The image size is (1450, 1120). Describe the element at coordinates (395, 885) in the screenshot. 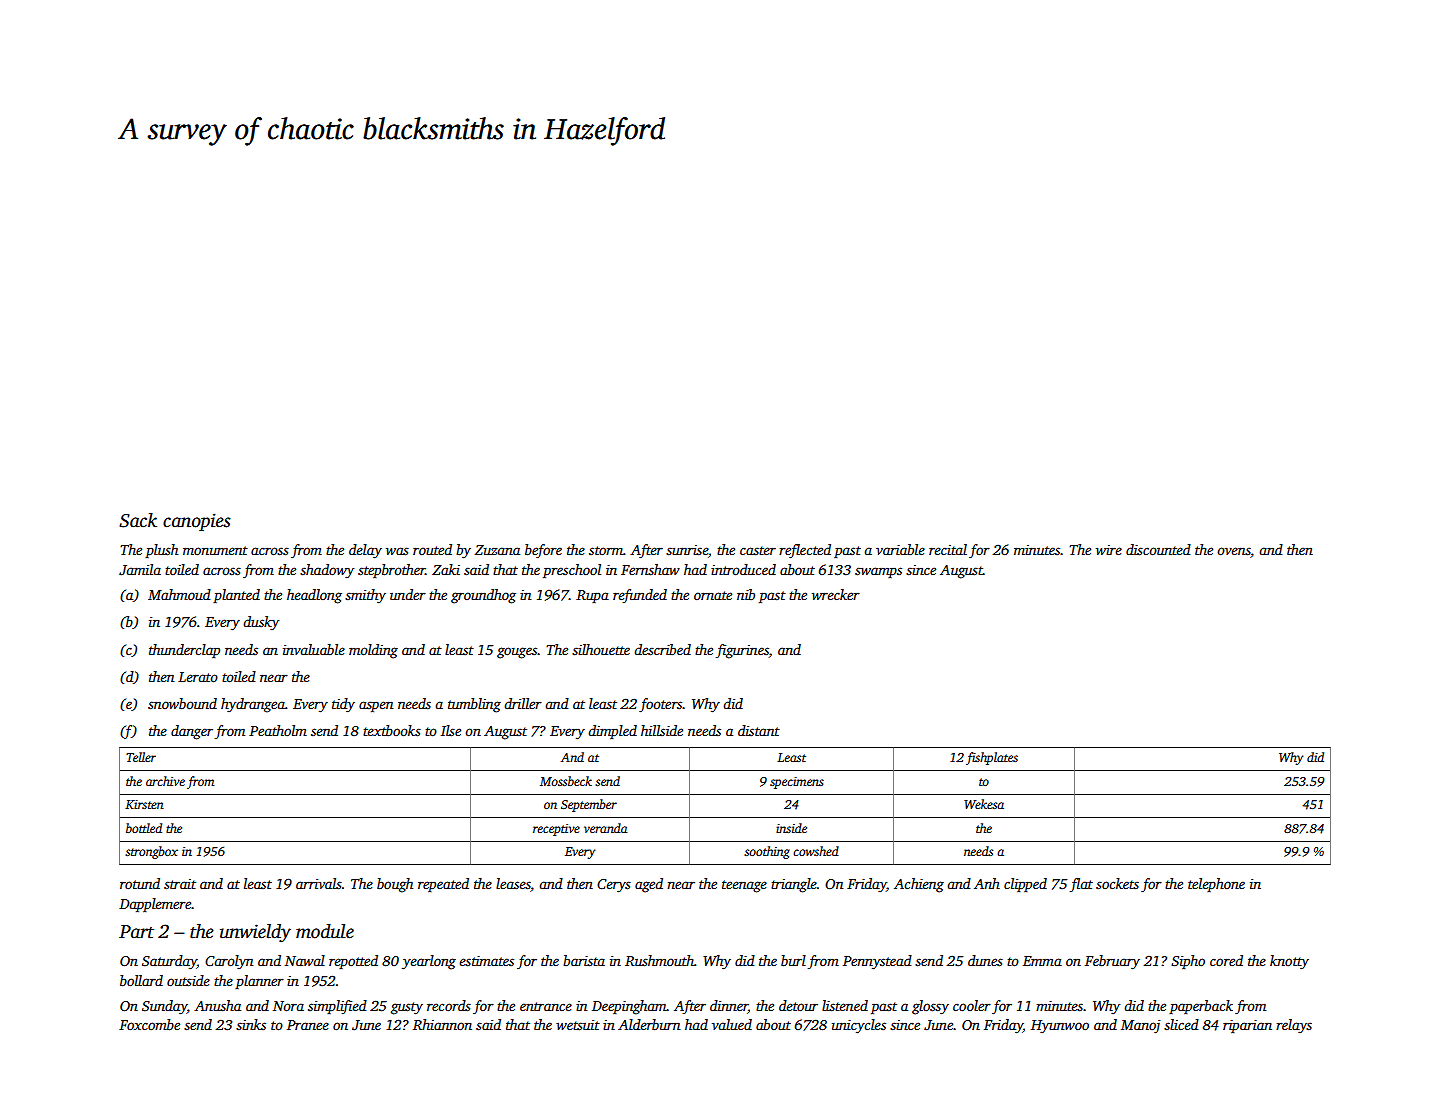

I see `bough` at that location.
